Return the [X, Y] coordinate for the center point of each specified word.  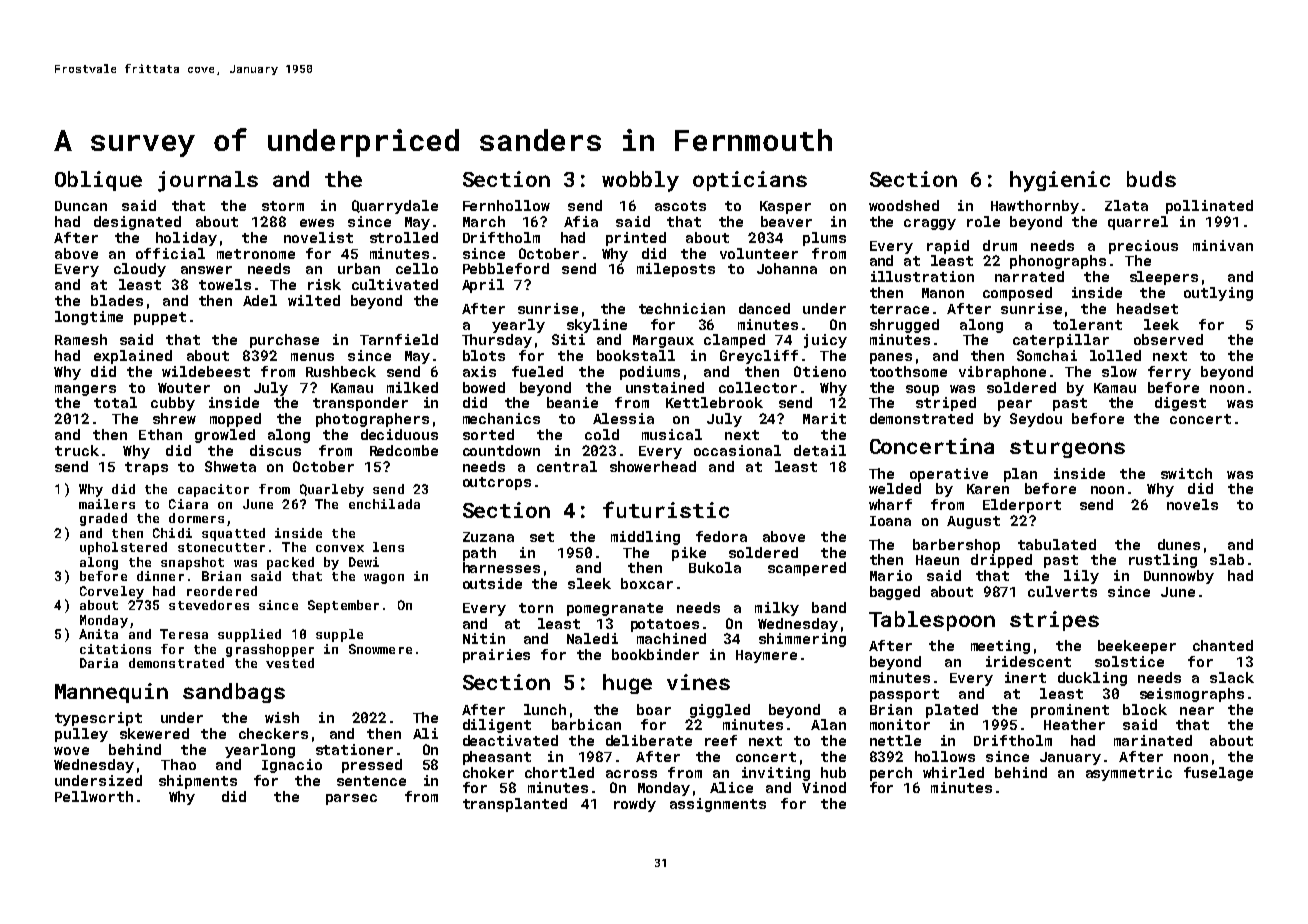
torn [536, 608]
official [170, 253]
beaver [786, 221]
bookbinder [655, 654]
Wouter [184, 388]
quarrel [1138, 223]
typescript [98, 719]
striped [946, 404]
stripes [1054, 621]
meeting [1000, 647]
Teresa [184, 634]
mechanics [501, 418]
